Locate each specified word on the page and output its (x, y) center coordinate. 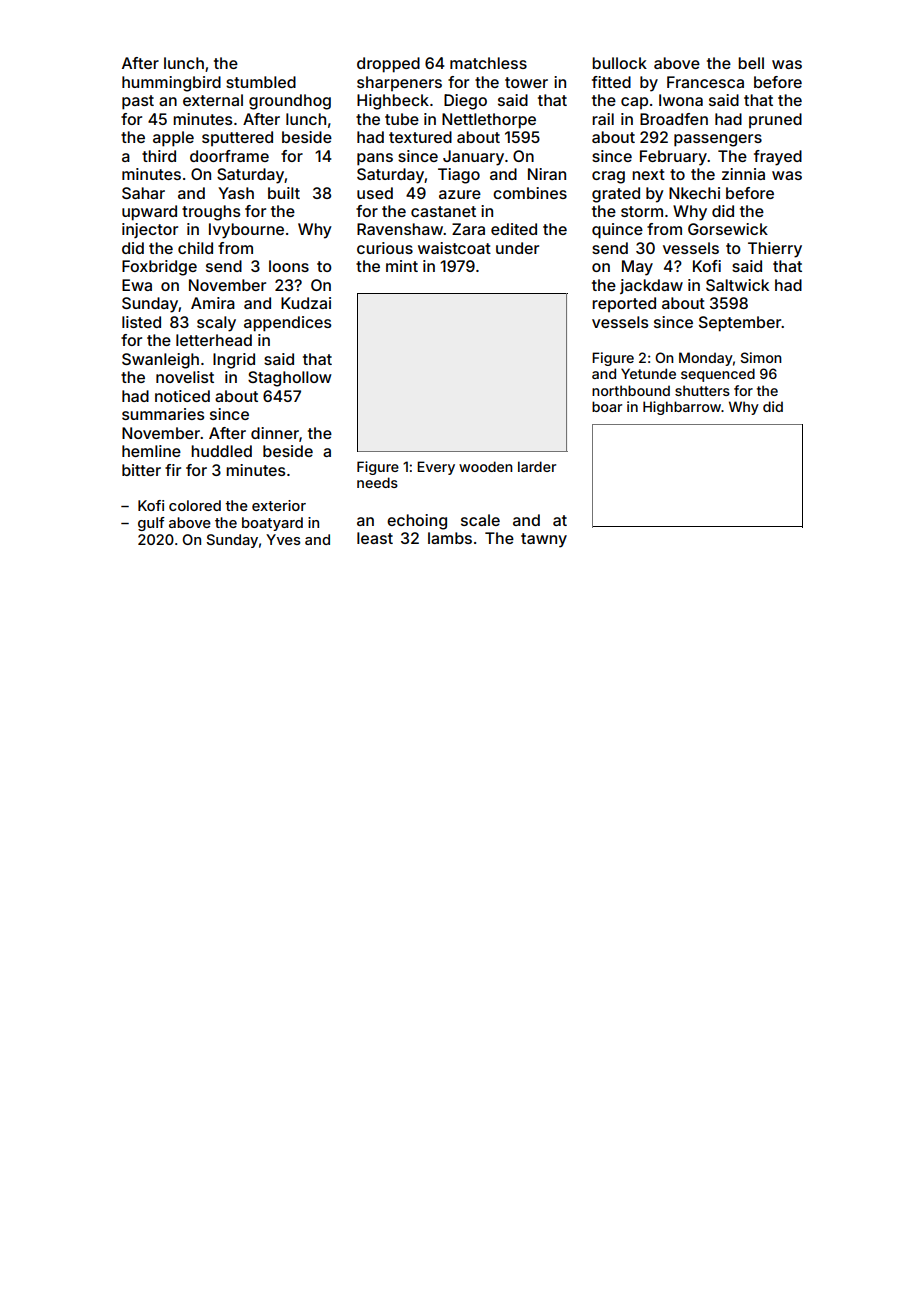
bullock (619, 63)
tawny (544, 540)
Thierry (775, 250)
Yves (283, 539)
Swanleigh (160, 361)
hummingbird (171, 84)
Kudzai (306, 303)
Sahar (143, 193)
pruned (775, 120)
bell (751, 63)
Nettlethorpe (489, 121)
